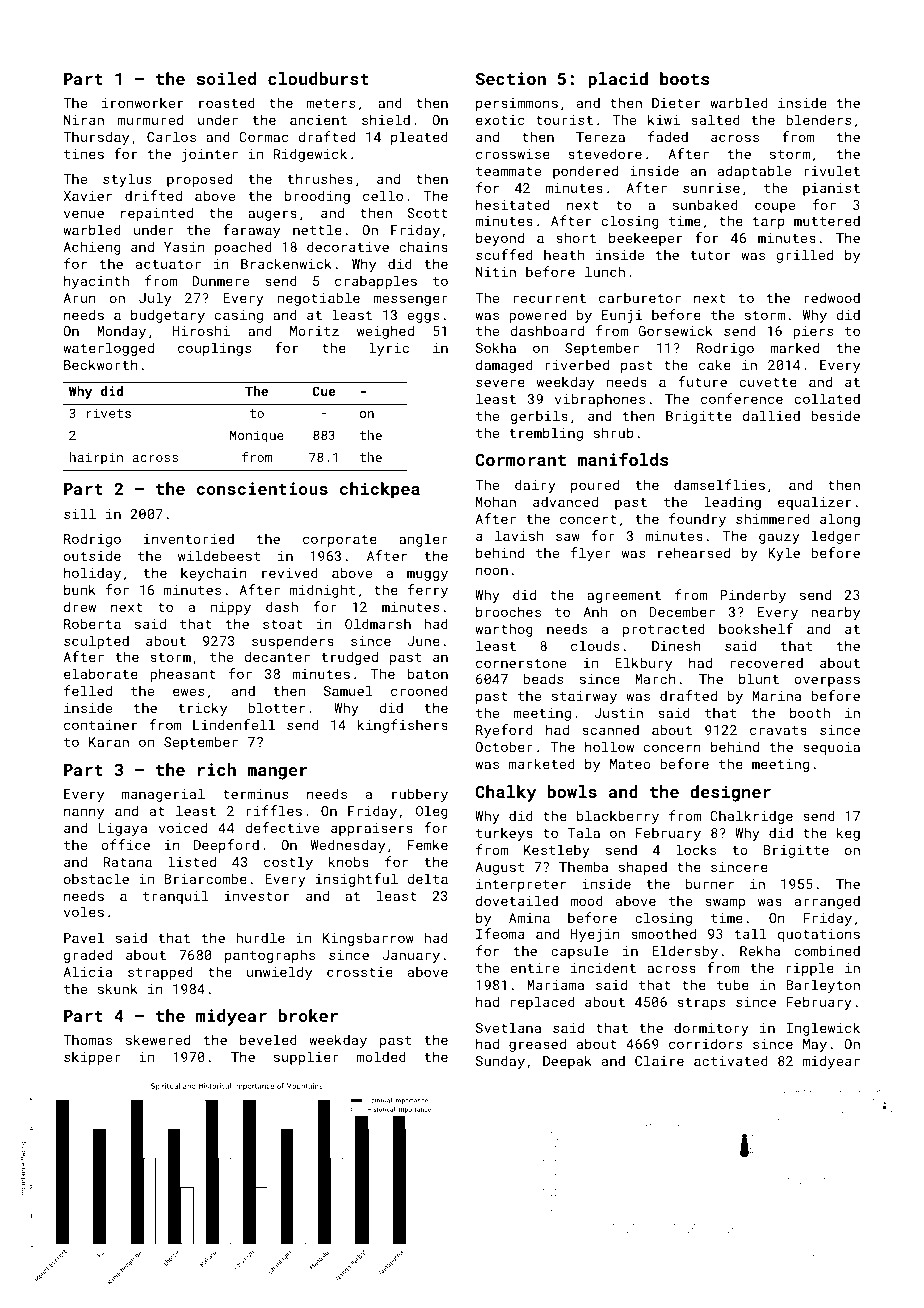 This document has height=1308, width=924. What do you see at coordinates (818, 119) in the document?
I see `blenders` at bounding box center [818, 119].
